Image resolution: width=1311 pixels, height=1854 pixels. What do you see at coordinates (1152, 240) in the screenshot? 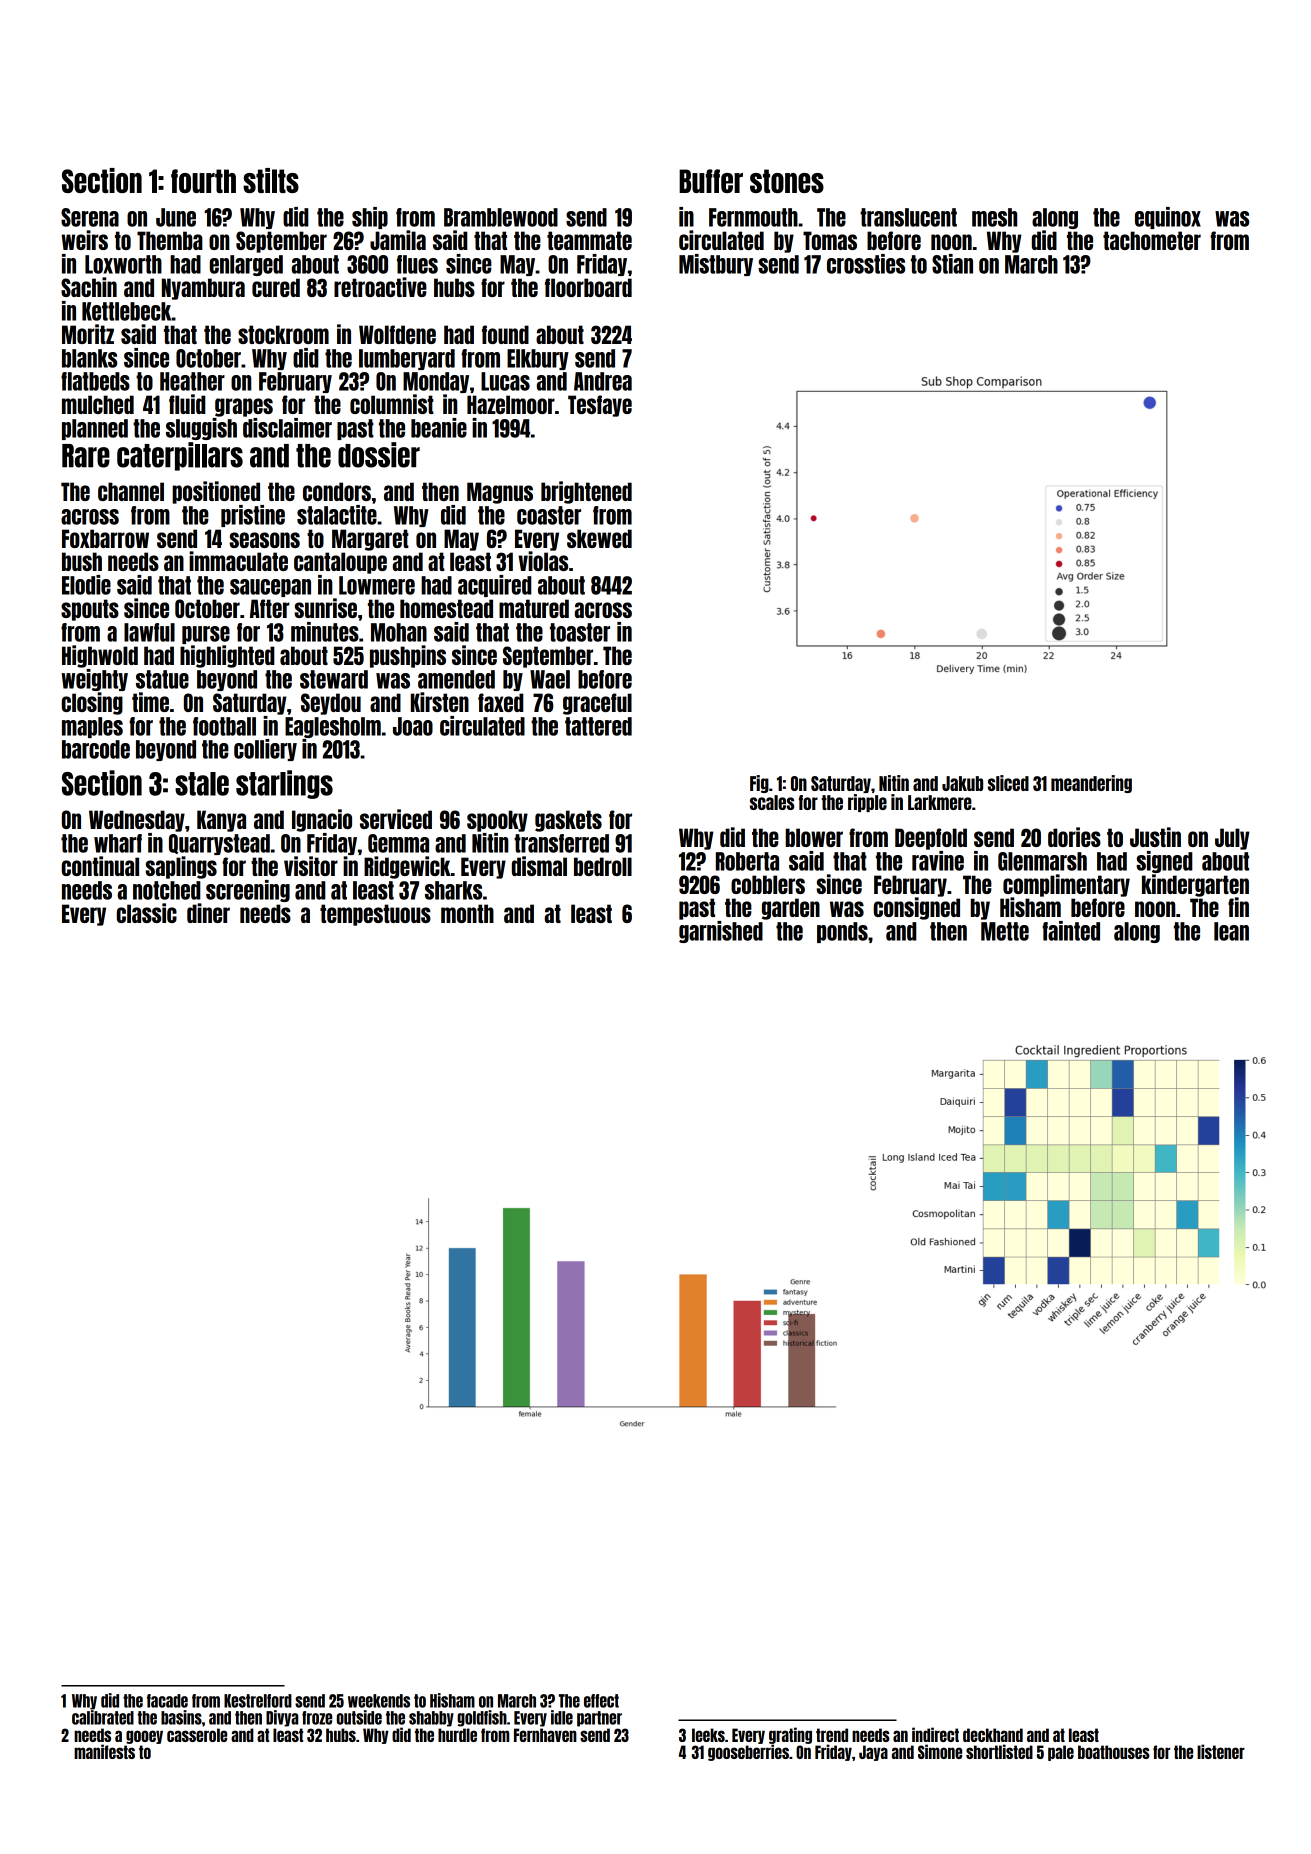
I see `tachometer` at bounding box center [1152, 240].
